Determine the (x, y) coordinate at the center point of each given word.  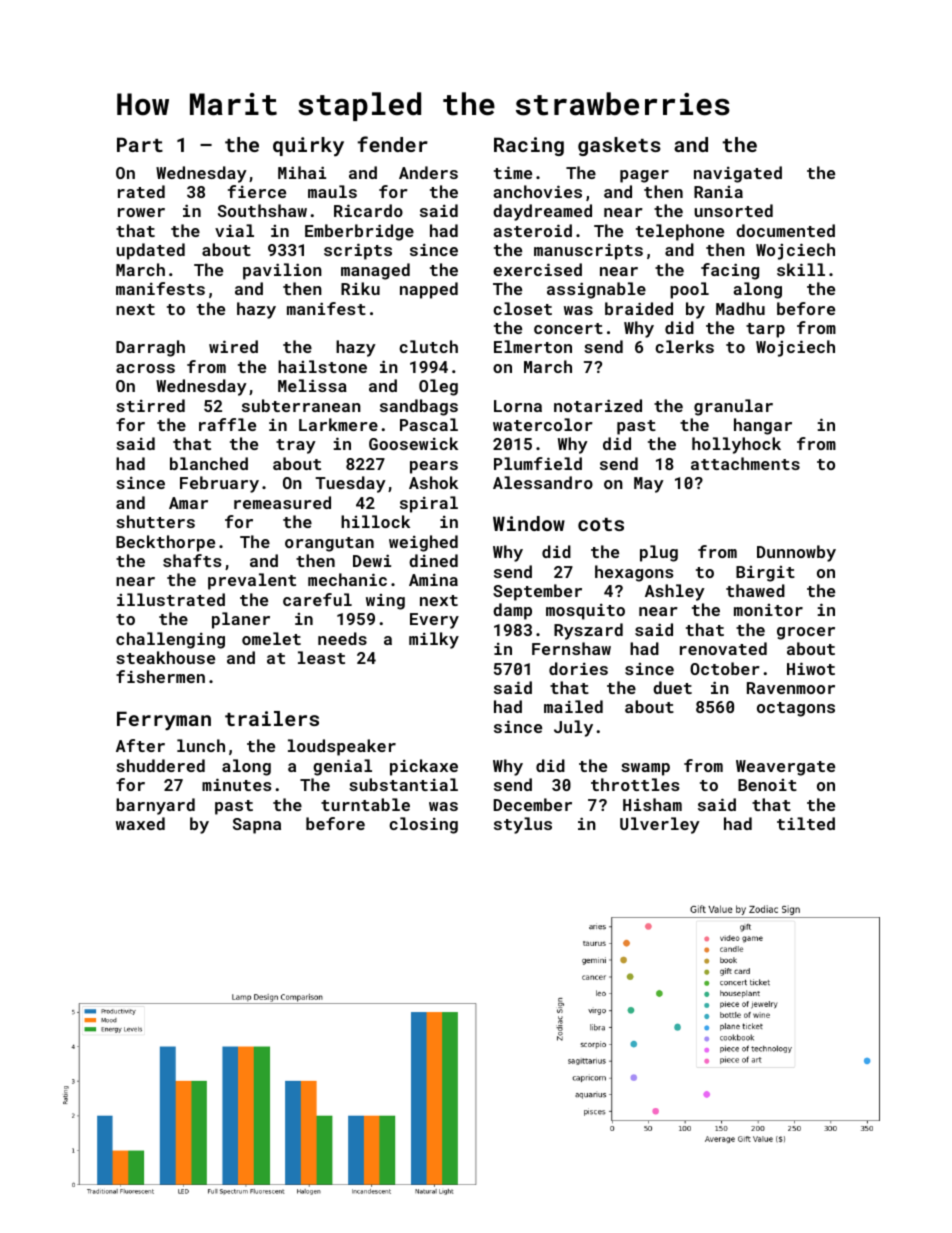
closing (423, 825)
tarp (765, 330)
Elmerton (533, 346)
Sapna (257, 826)
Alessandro (543, 482)
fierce (257, 191)
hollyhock (736, 445)
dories (578, 668)
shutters (155, 521)
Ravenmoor (791, 688)
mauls (332, 191)
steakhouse (165, 657)
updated (150, 251)
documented (785, 230)
